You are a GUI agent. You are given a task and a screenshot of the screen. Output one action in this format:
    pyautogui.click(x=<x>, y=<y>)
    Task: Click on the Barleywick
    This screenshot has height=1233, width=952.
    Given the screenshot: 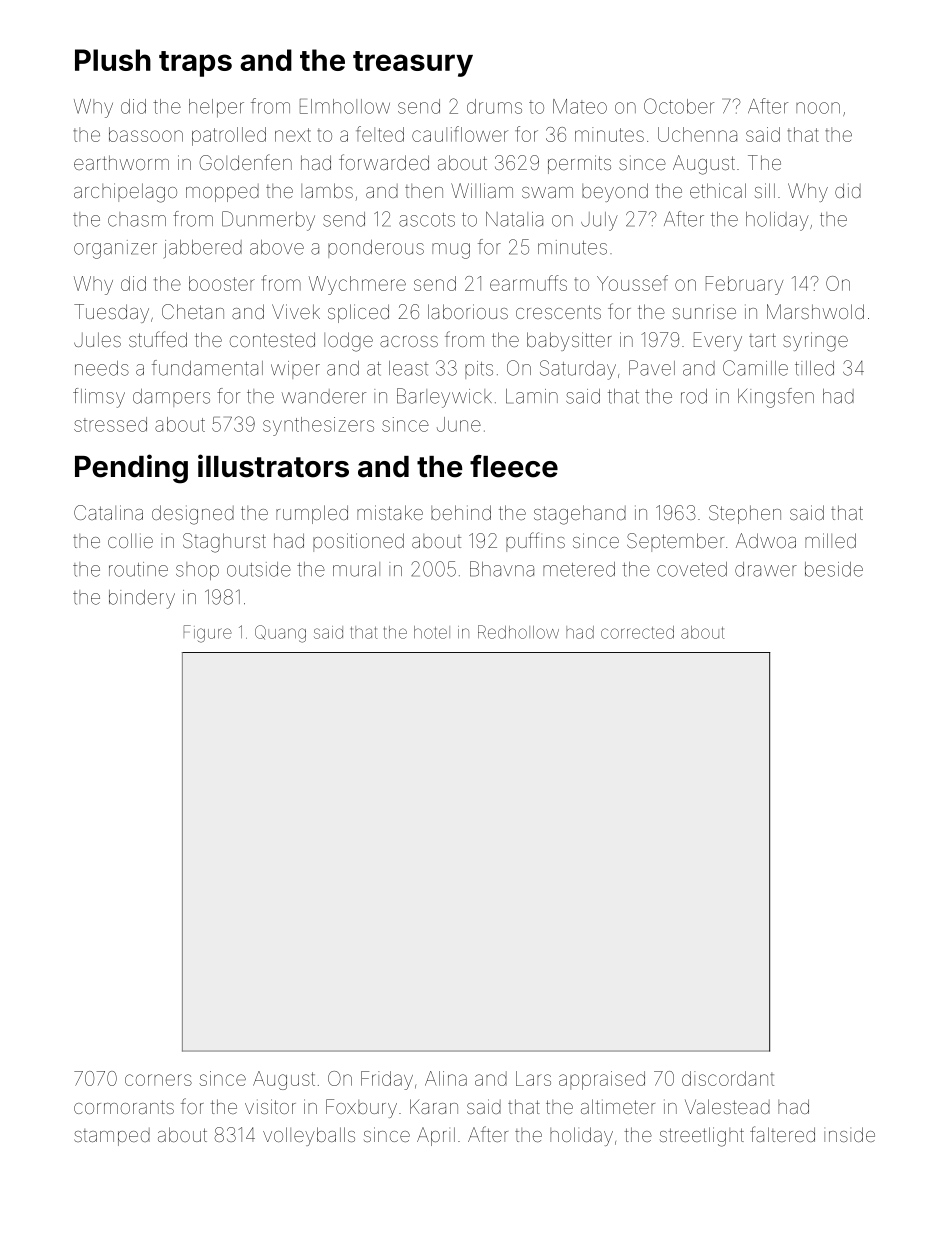 What is the action you would take?
    pyautogui.click(x=444, y=398)
